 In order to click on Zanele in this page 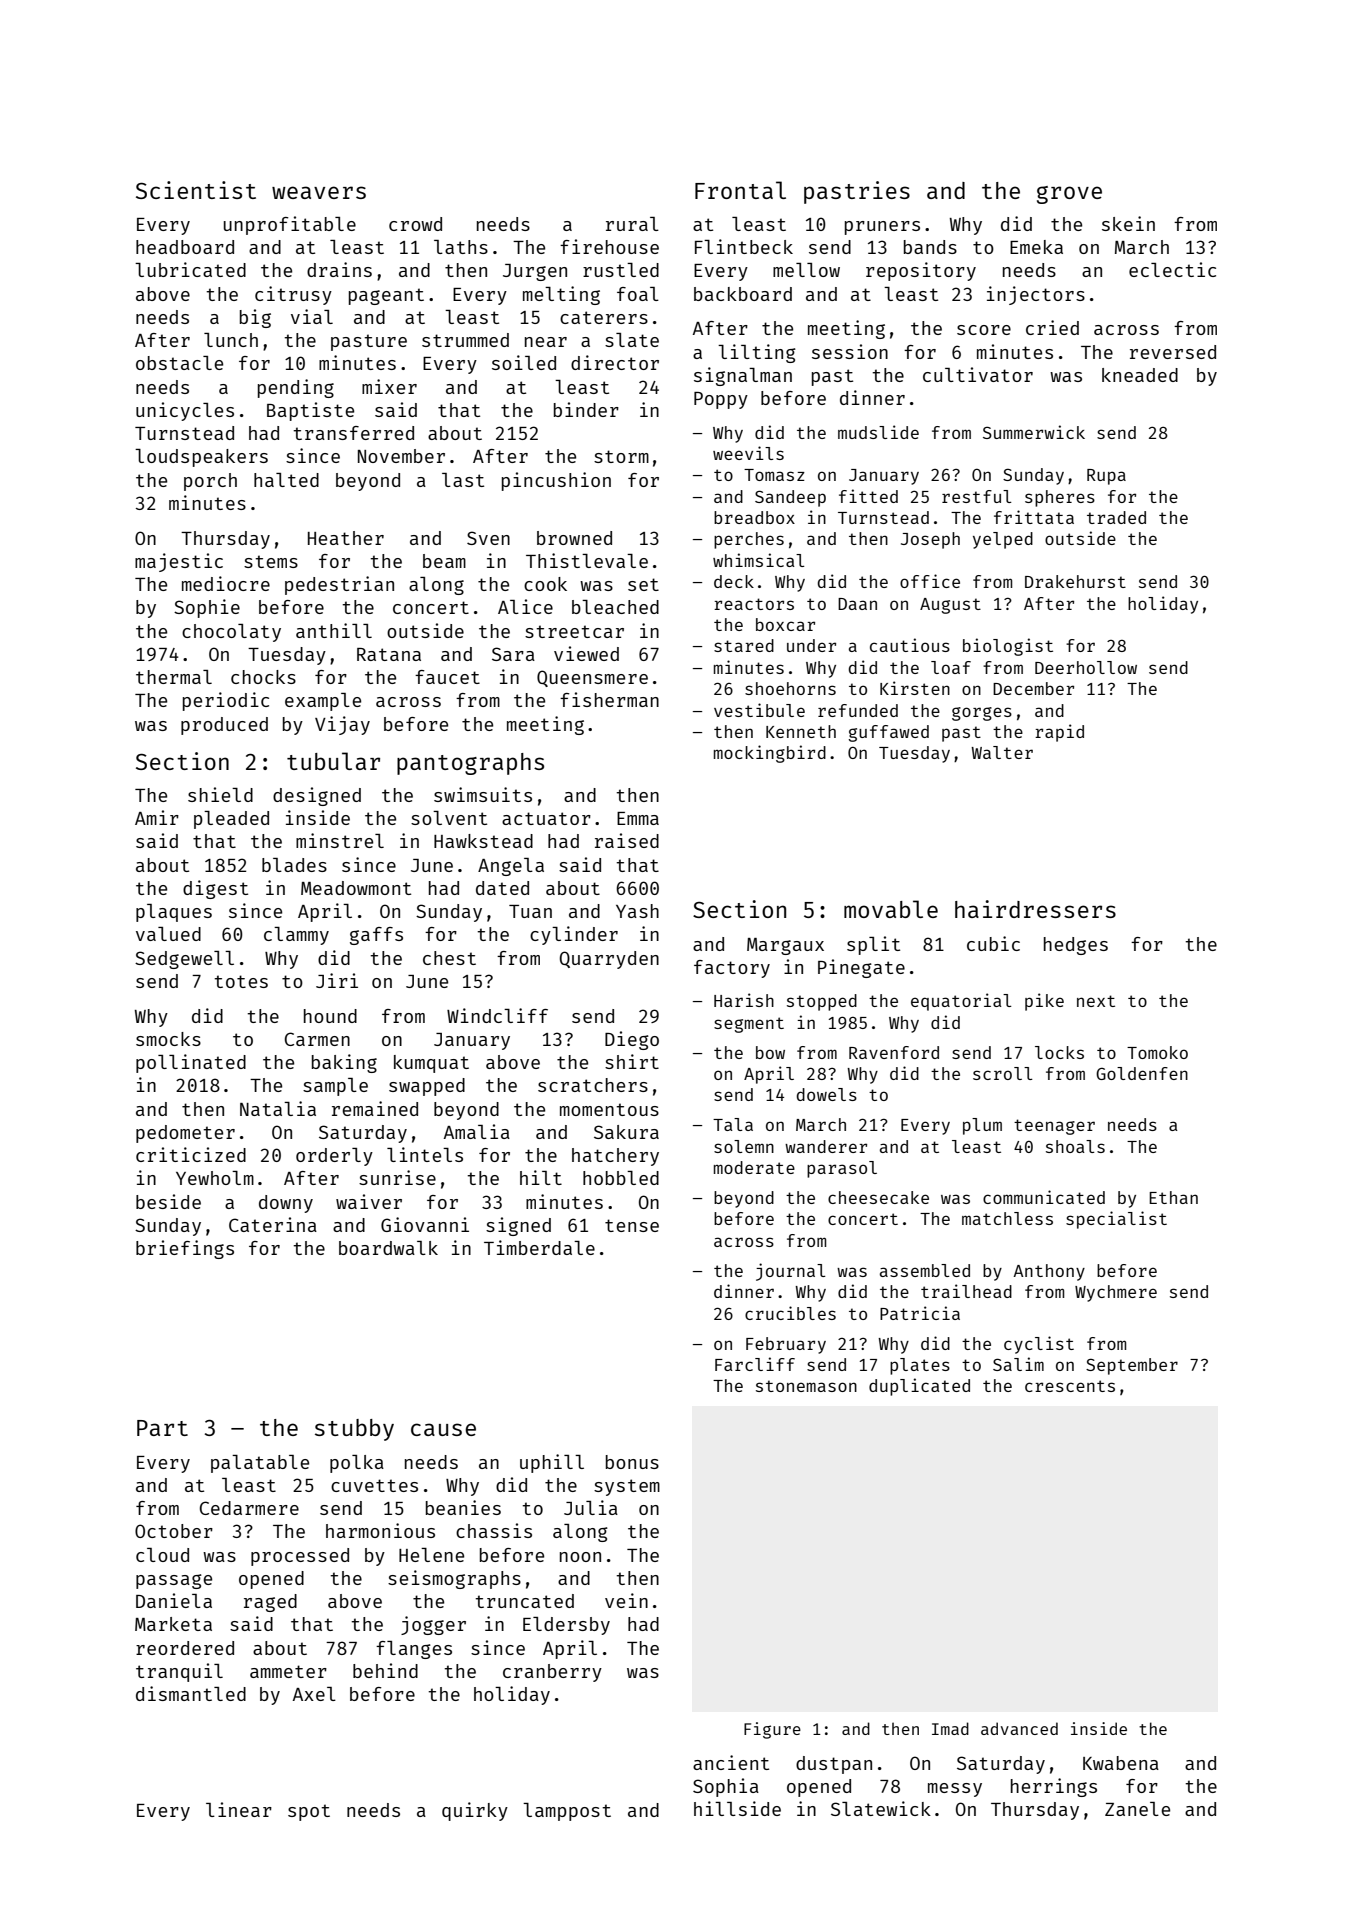, I will do `click(1137, 1809)`.
